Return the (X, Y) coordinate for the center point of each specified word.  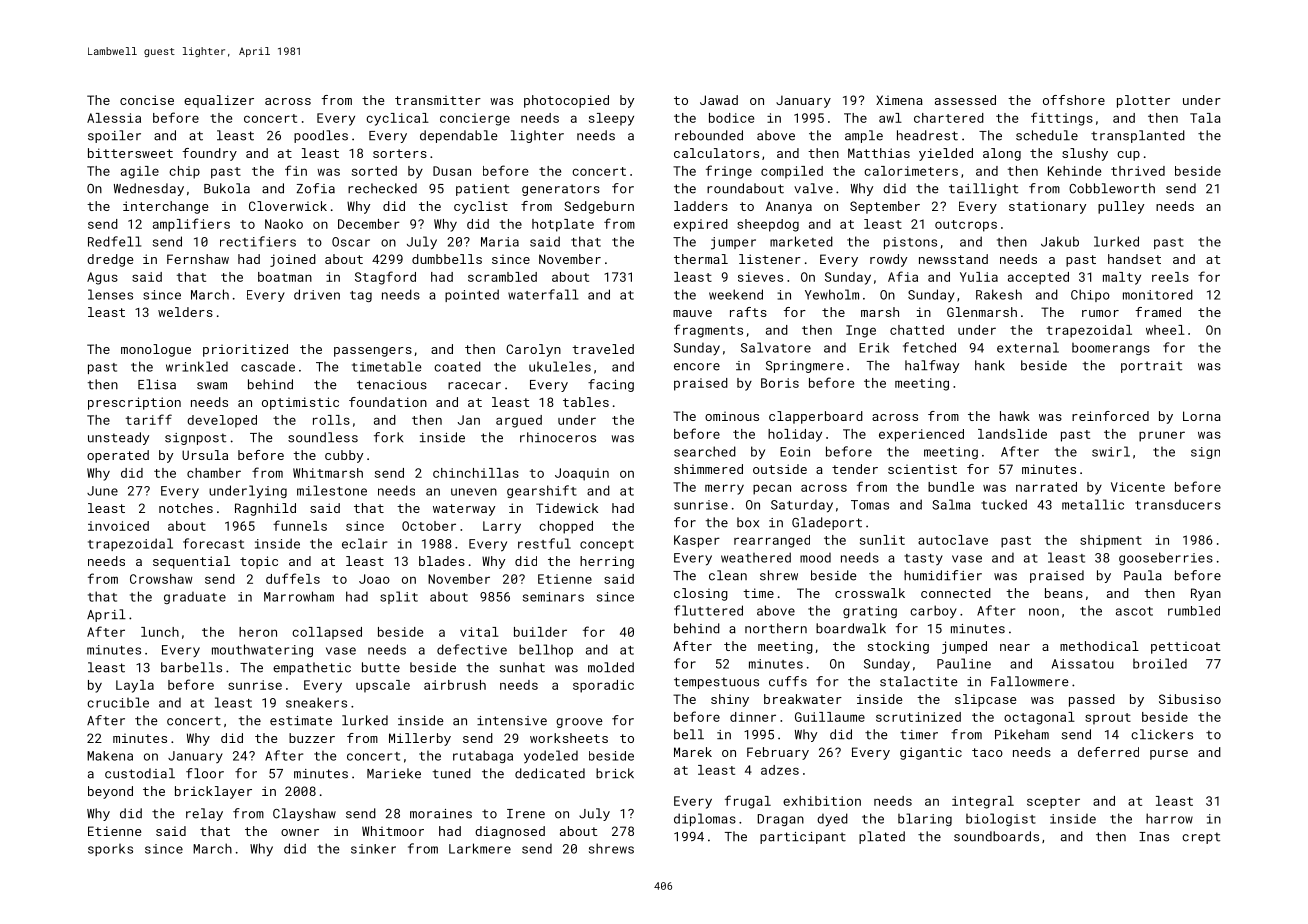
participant (803, 838)
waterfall (543, 294)
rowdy (888, 260)
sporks (110, 850)
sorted (374, 171)
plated (882, 837)
